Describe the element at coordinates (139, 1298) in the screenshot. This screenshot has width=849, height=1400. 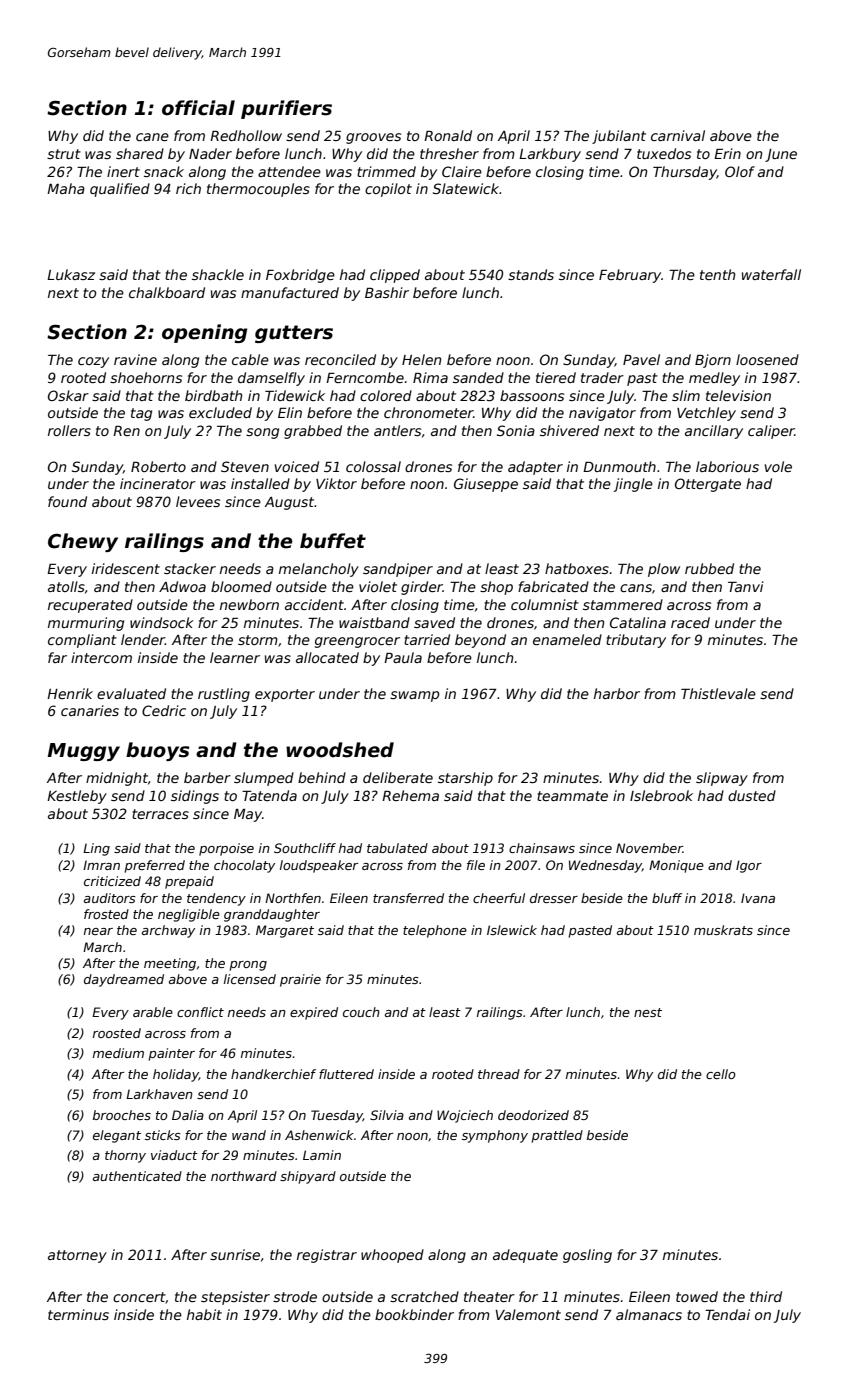
I see `concert` at that location.
